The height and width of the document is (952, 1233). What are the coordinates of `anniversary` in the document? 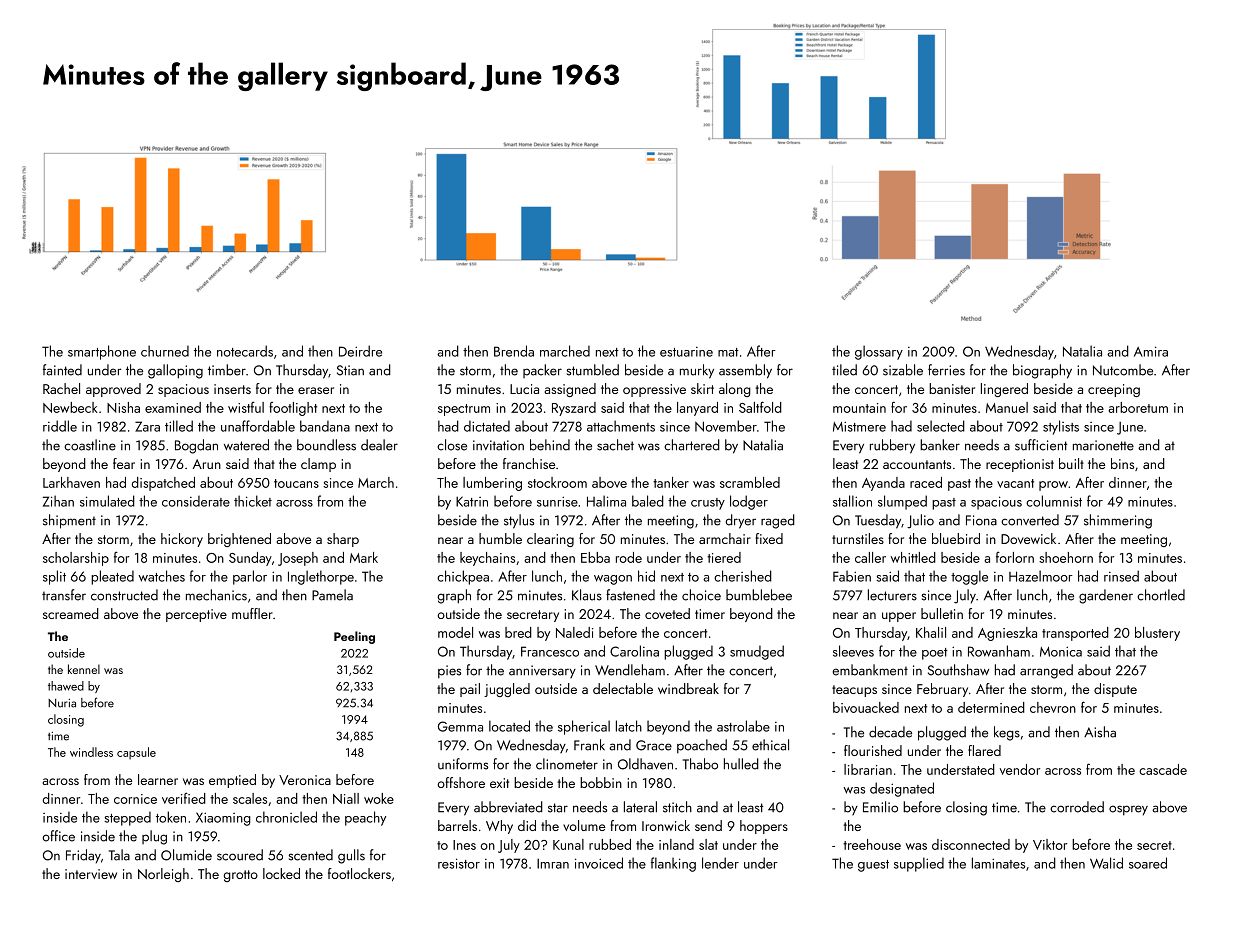 It's located at (542, 671).
